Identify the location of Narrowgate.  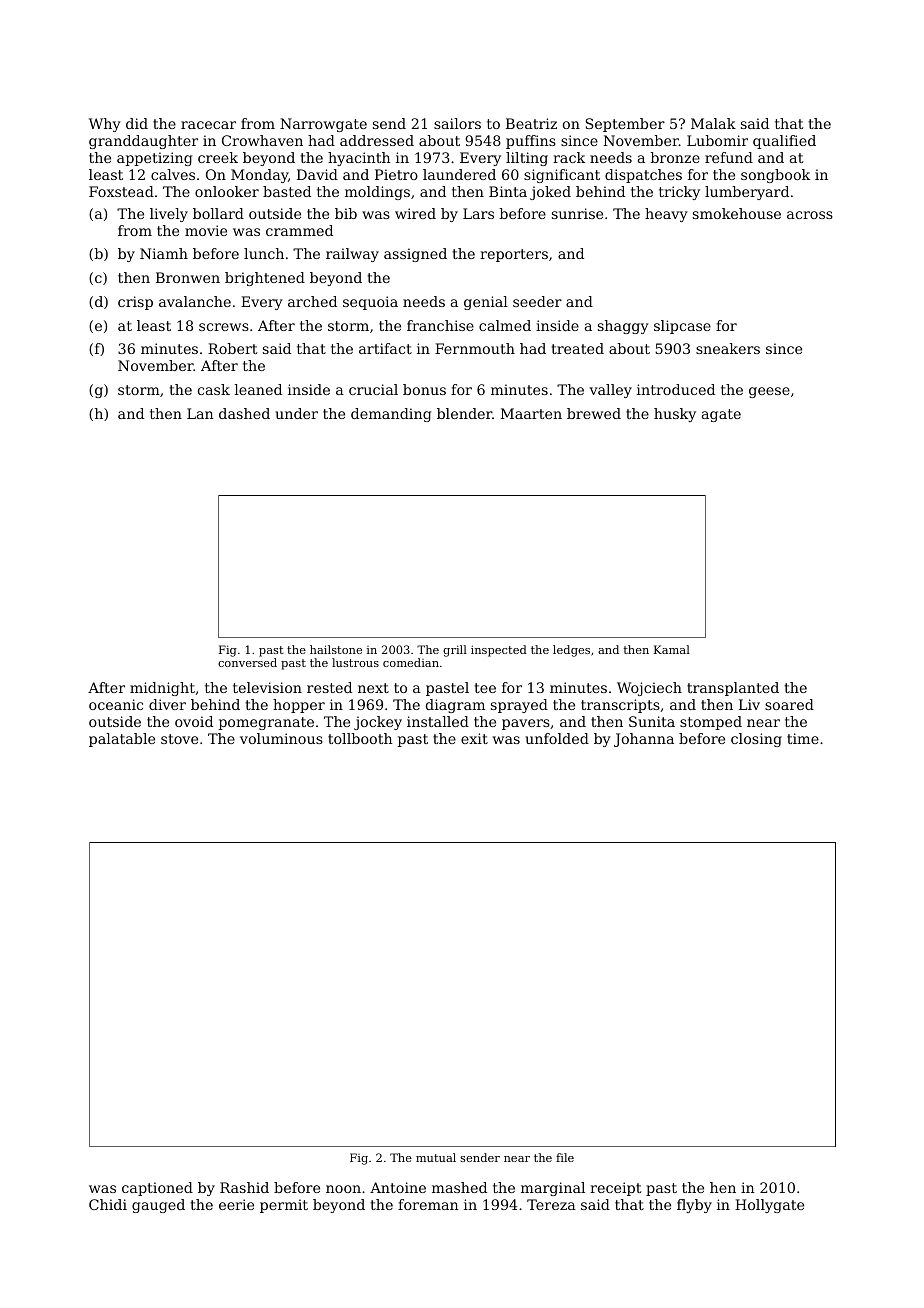
(323, 125).
